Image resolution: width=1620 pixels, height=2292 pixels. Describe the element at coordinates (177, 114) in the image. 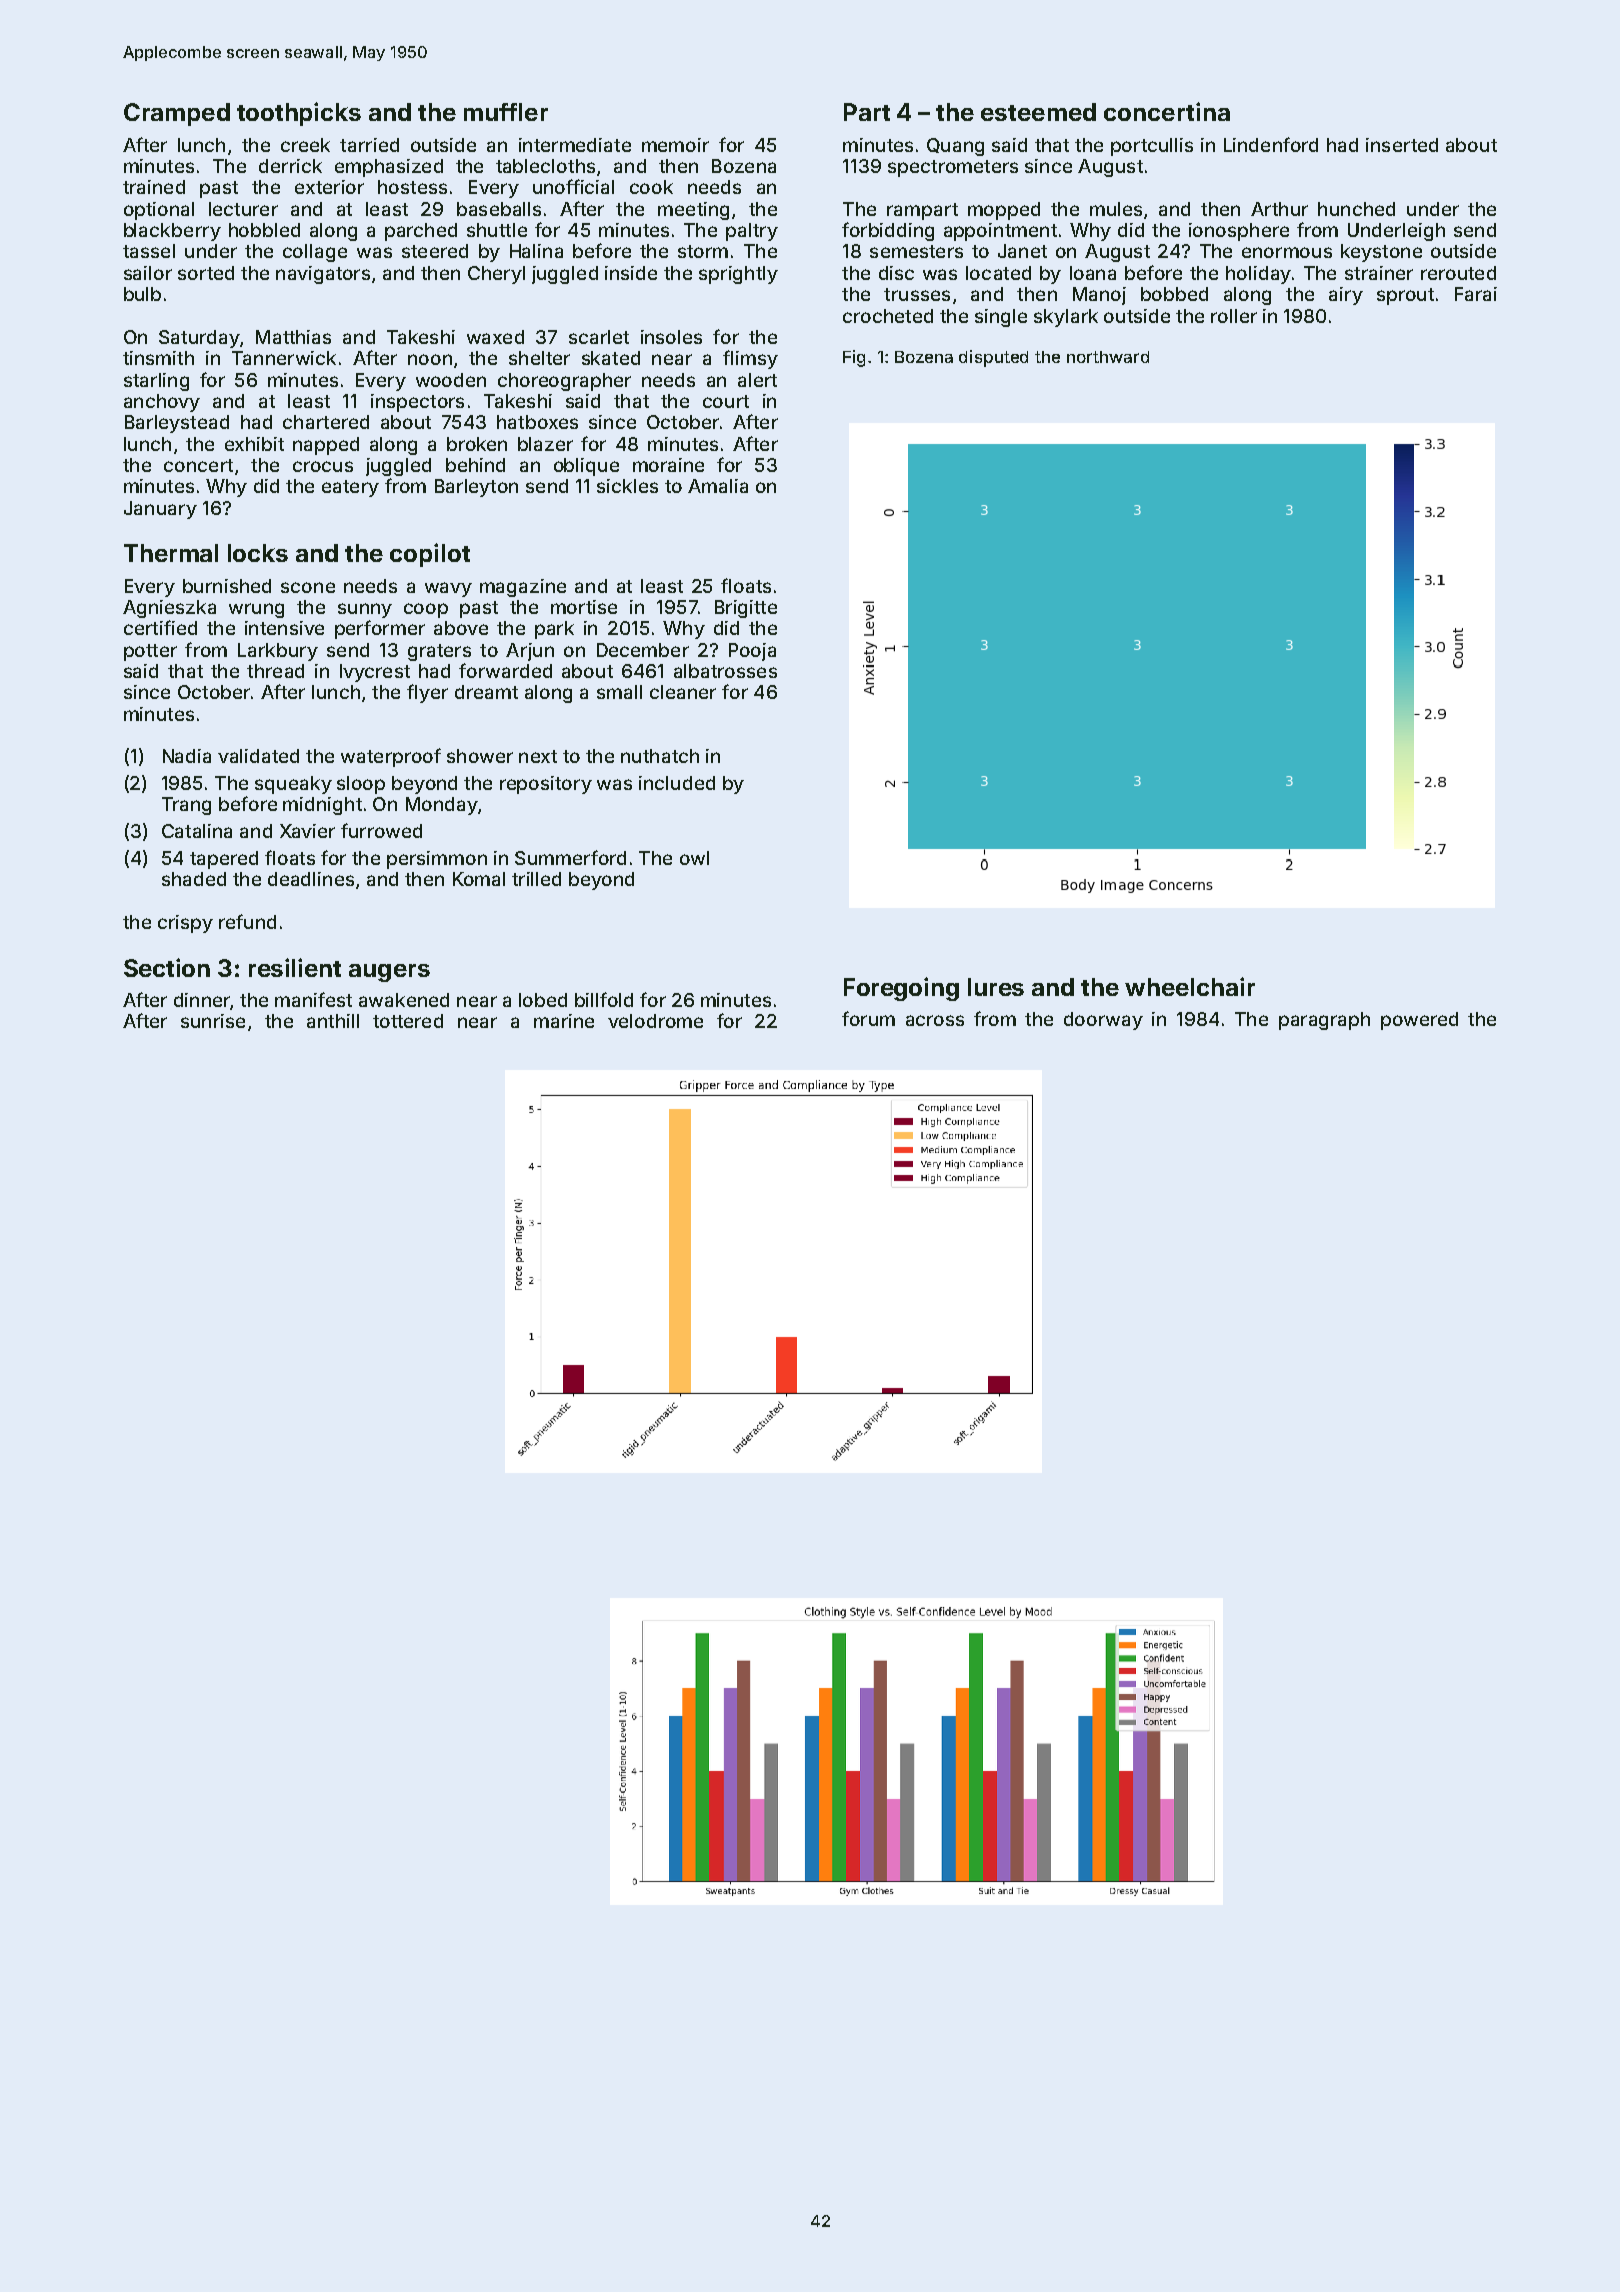

I see `Cramped` at that location.
